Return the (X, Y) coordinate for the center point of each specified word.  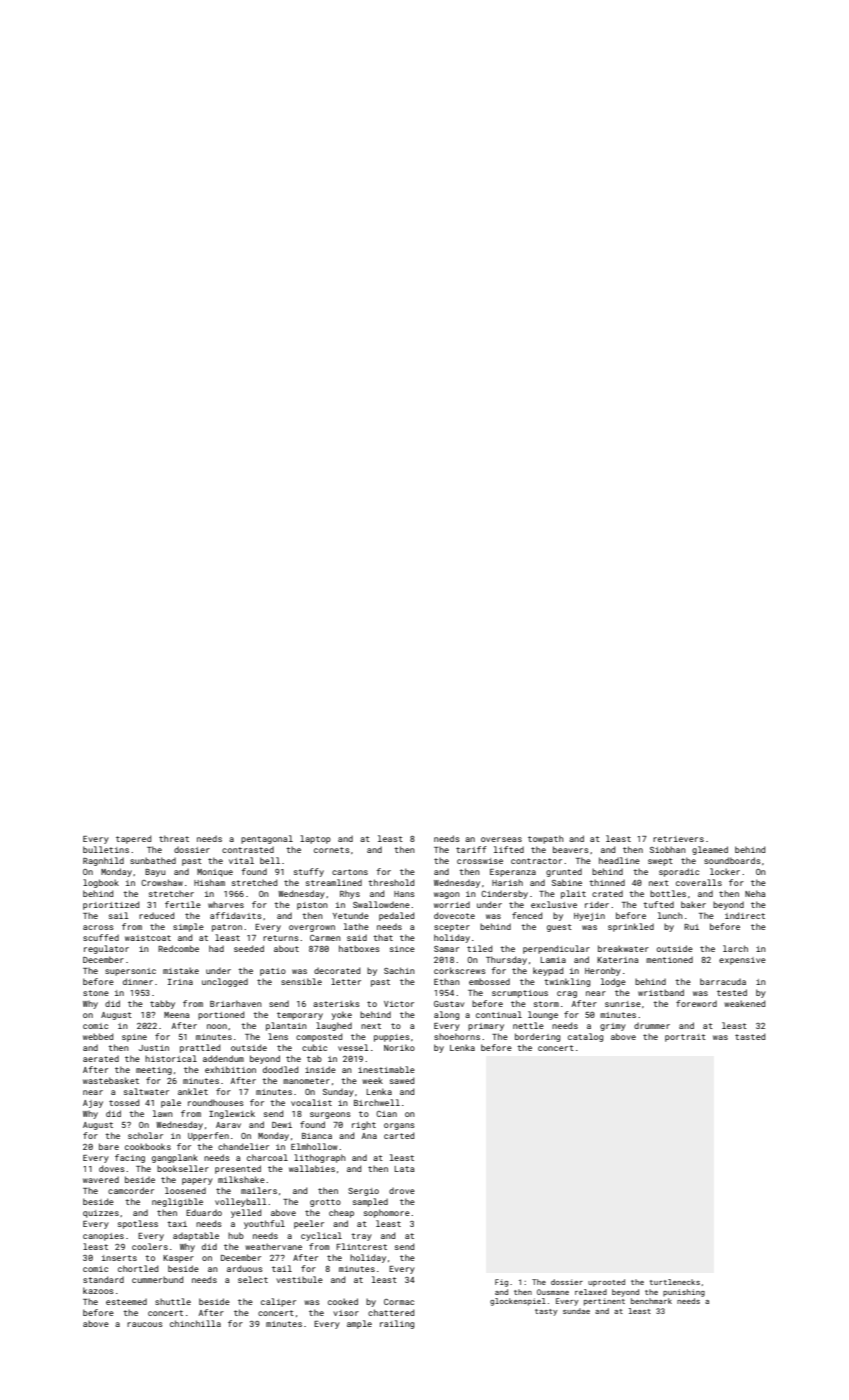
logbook (101, 883)
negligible (177, 1202)
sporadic (679, 872)
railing (397, 1324)
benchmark (651, 1301)
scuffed (101, 937)
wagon (447, 895)
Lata (404, 1169)
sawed (402, 1080)
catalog (585, 1037)
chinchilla (195, 1323)
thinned (607, 882)
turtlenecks (675, 1282)
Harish (507, 882)
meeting (154, 1071)
